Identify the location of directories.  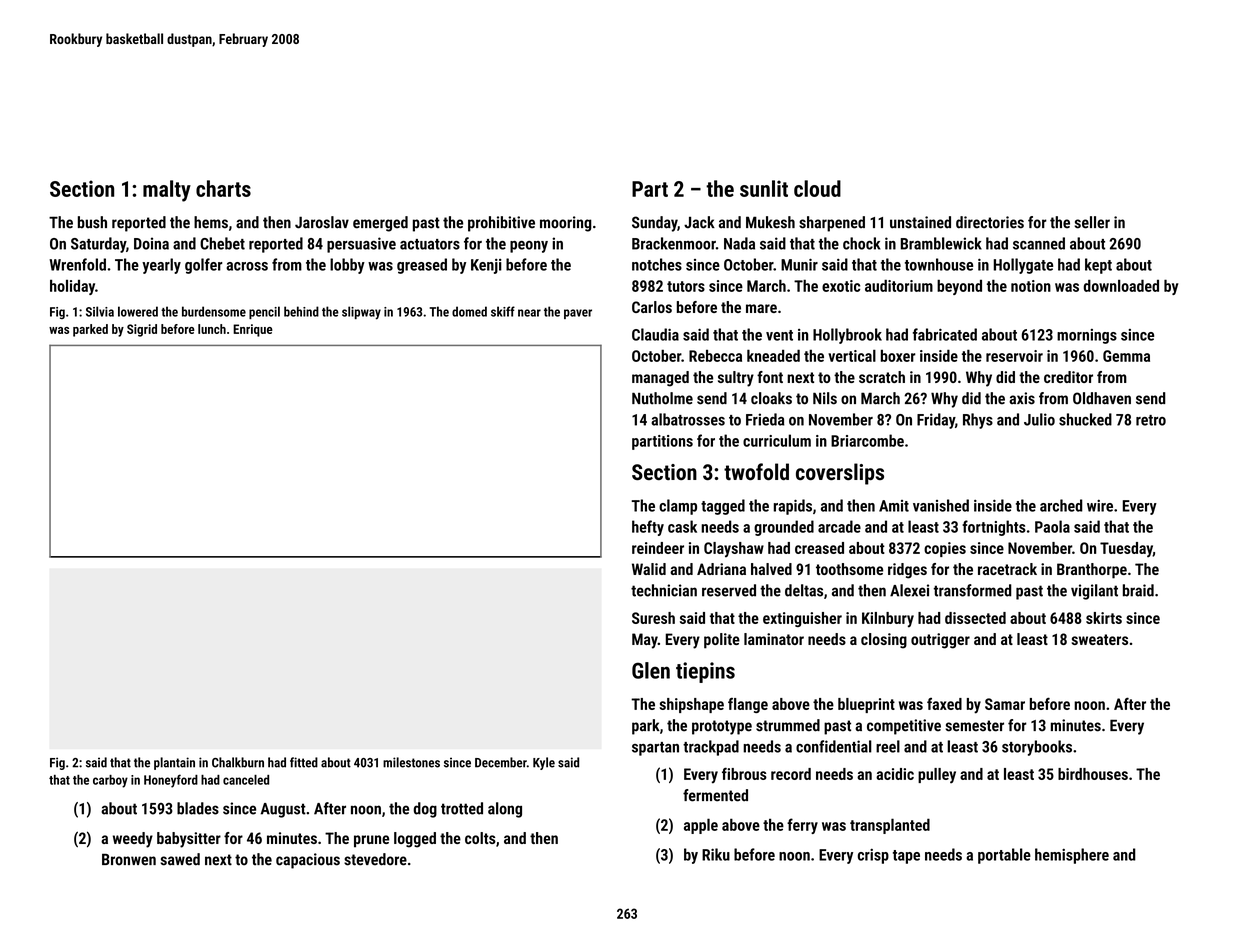
(990, 222).
